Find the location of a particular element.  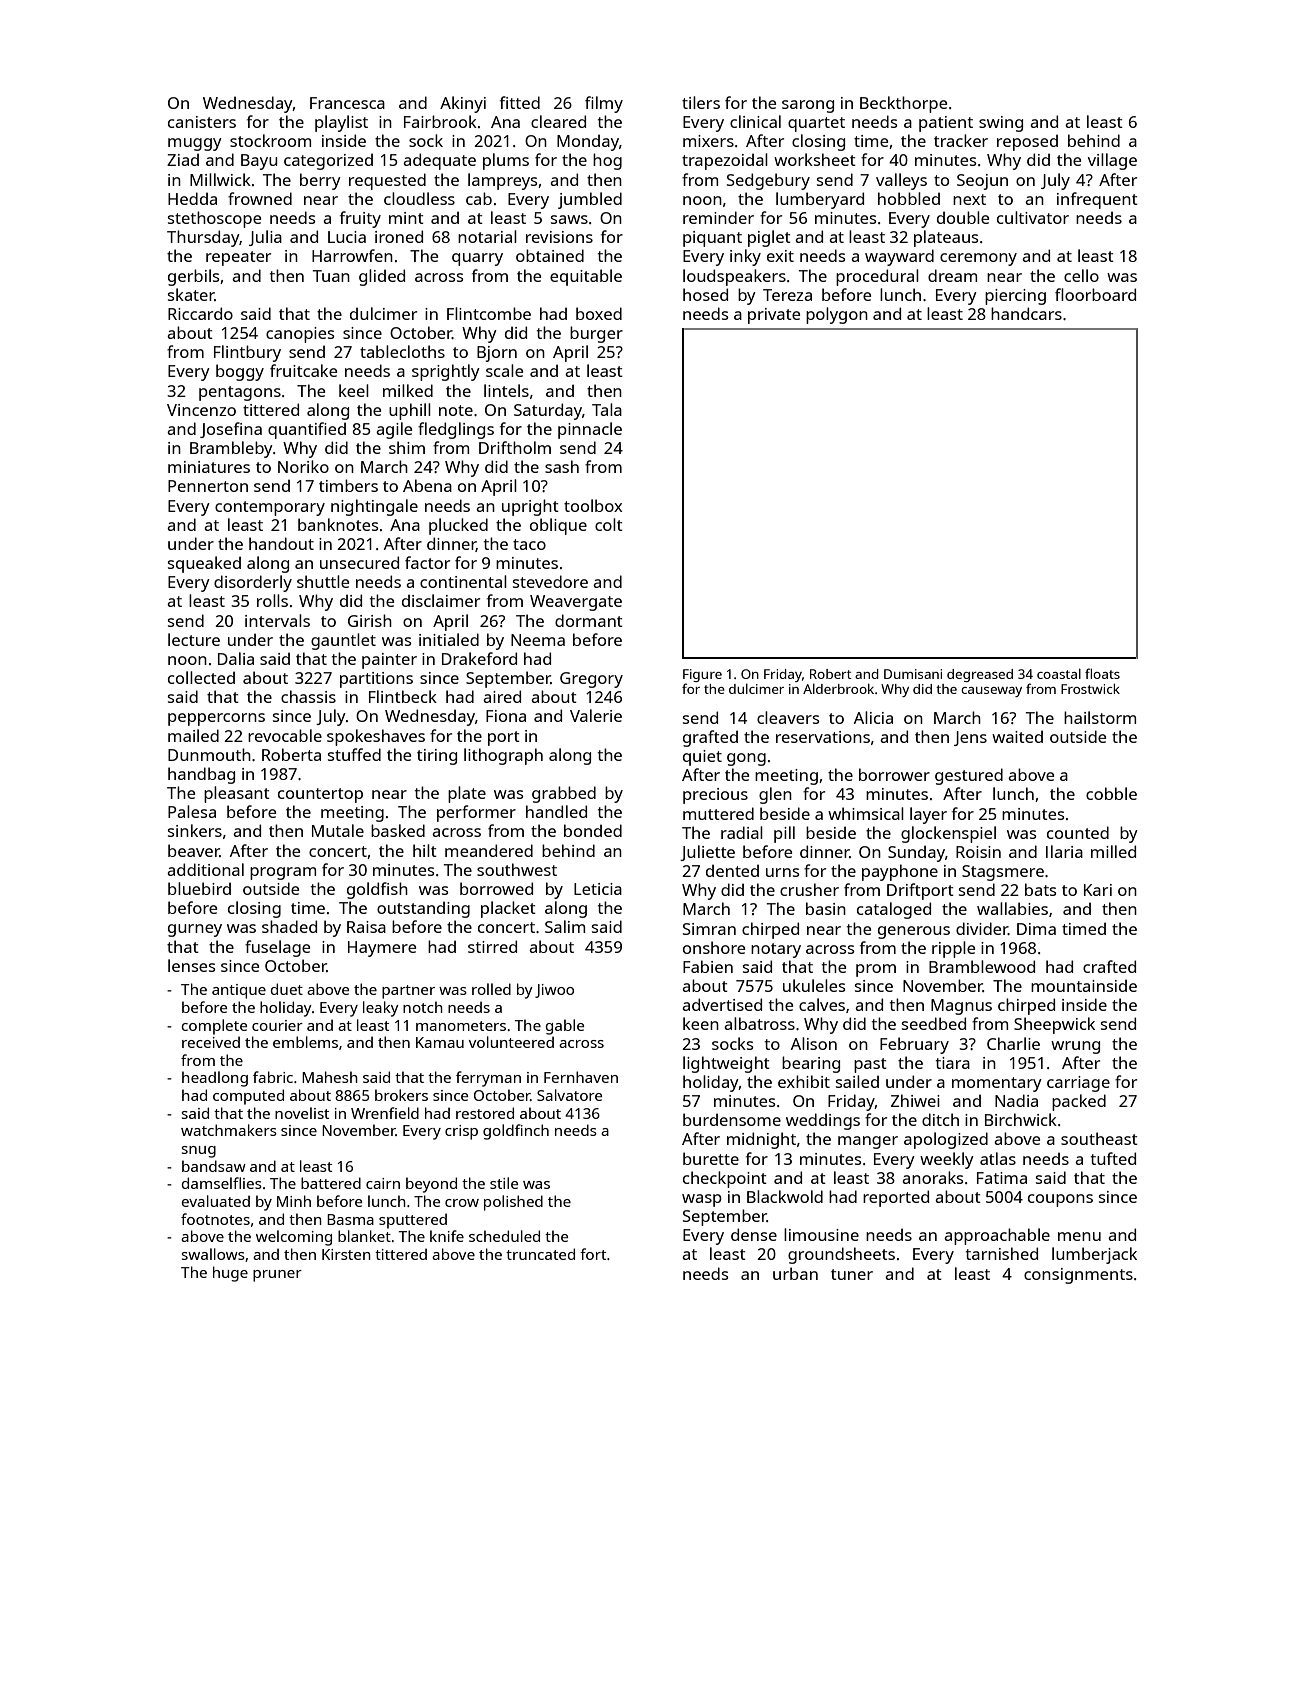

dented is located at coordinates (732, 870).
